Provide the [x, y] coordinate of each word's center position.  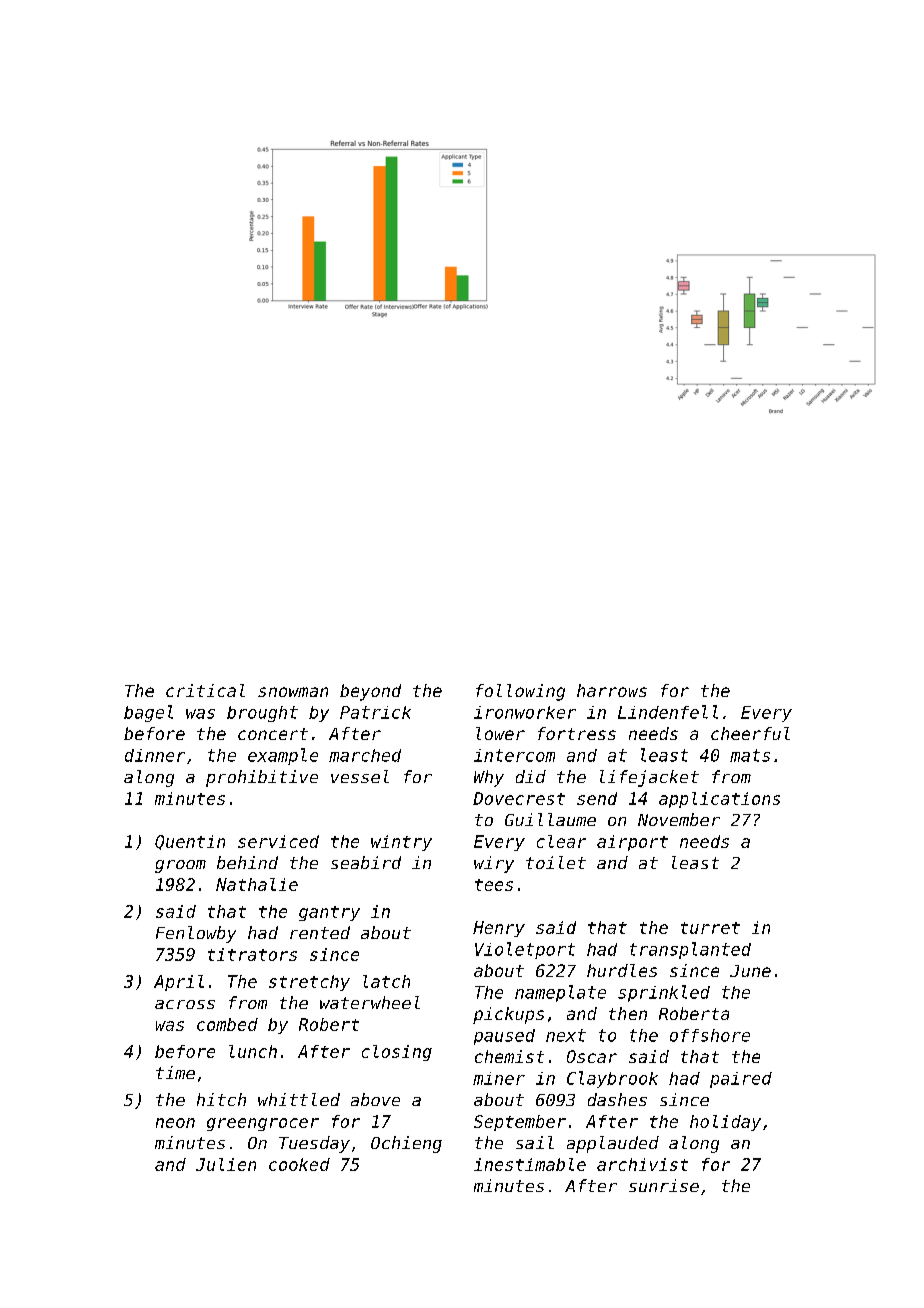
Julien [226, 1164]
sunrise [664, 1185]
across [185, 1004]
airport [632, 843]
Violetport [525, 950]
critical [205, 690]
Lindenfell [668, 712]
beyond [370, 692]
